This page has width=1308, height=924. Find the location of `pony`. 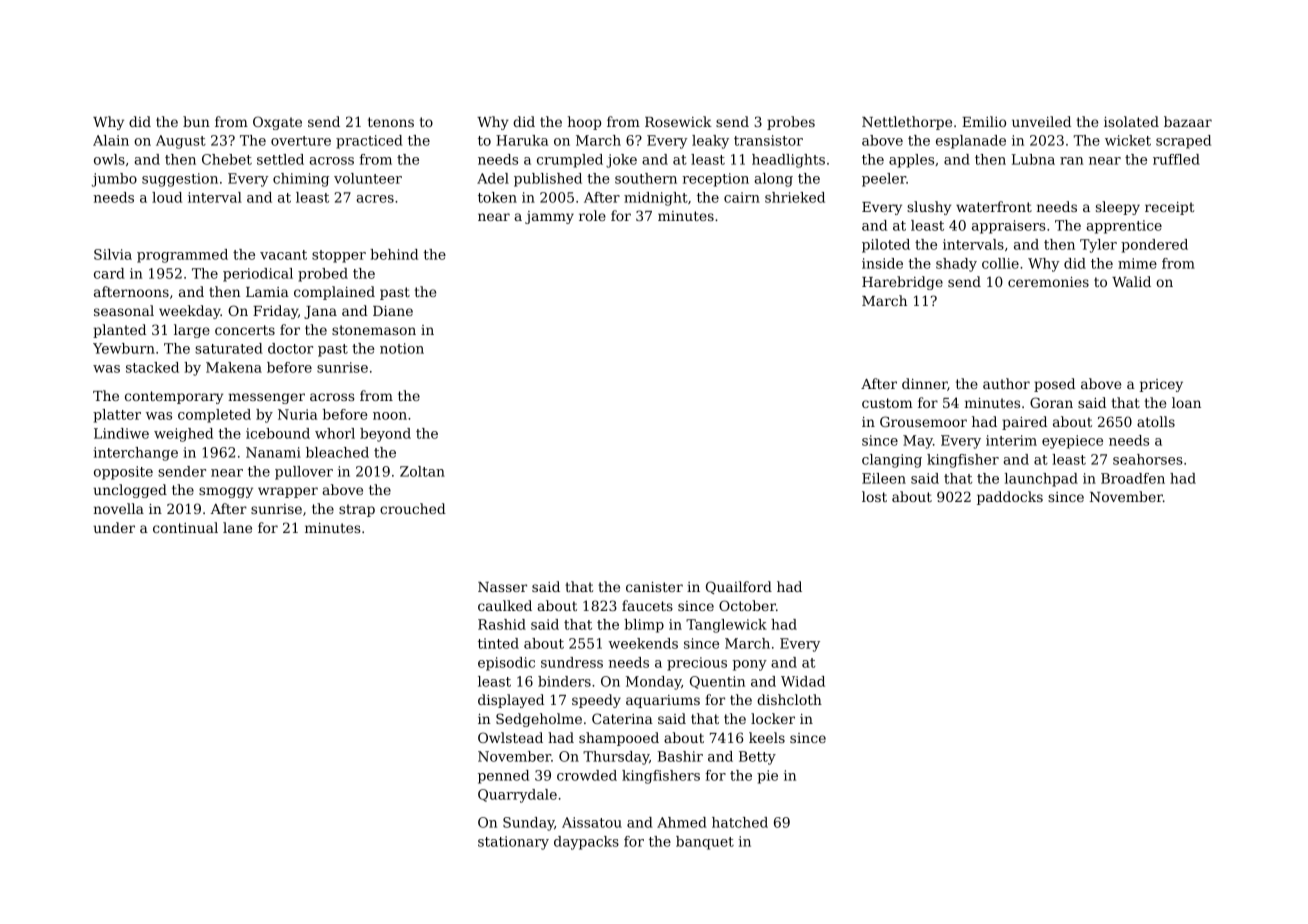

pony is located at coordinates (749, 665).
